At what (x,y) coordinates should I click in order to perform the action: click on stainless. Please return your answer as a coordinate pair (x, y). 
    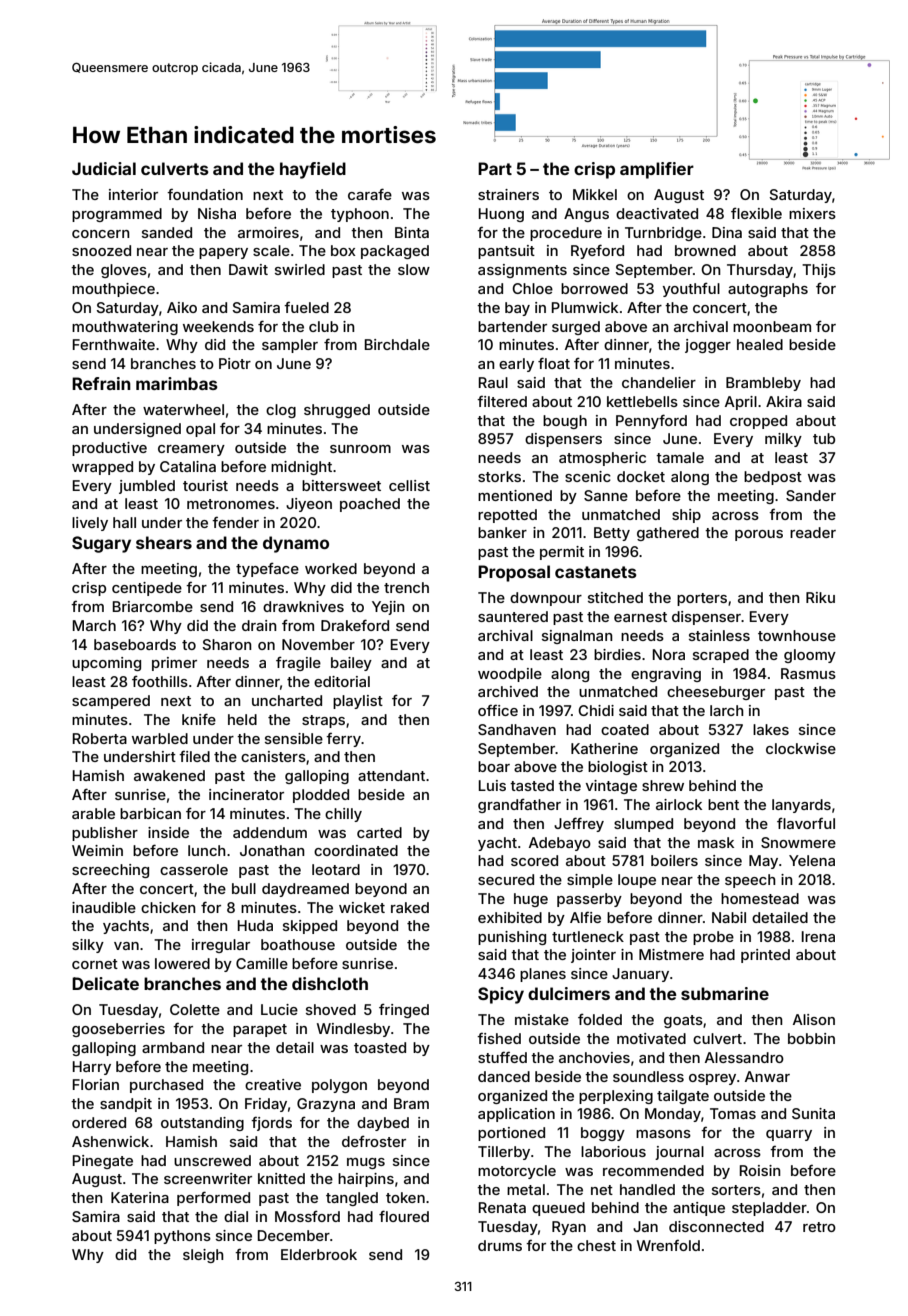
    Looking at the image, I should click on (719, 635).
